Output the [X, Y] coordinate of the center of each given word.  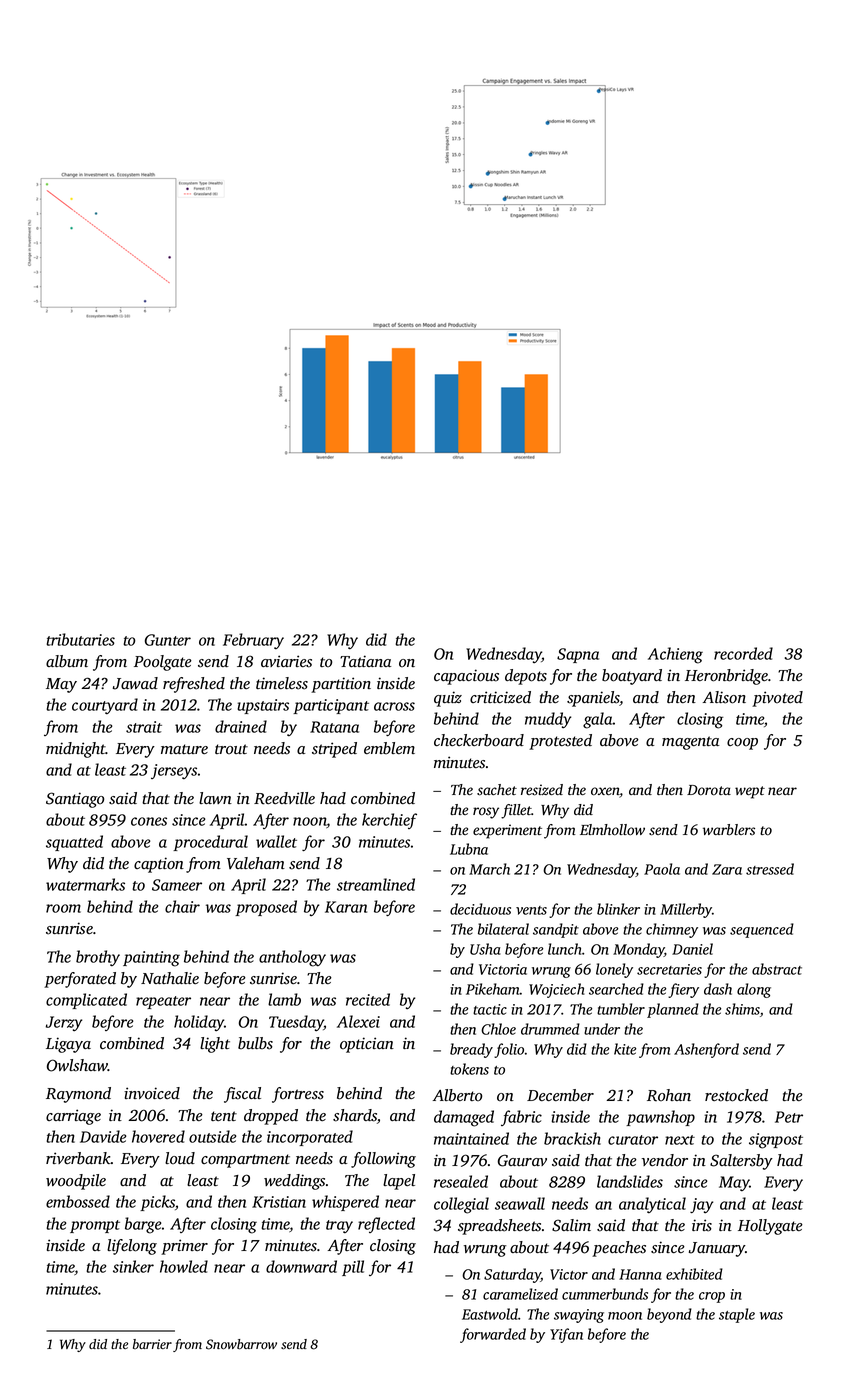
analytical [652, 1205]
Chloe [498, 1029]
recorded [743, 653]
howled [184, 1266]
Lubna [469, 849]
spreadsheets [499, 1227]
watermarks [85, 884]
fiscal [242, 1095]
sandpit [556, 930]
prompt [95, 1226]
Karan [346, 907]
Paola [662, 869]
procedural [210, 843]
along [754, 990]
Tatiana [365, 661]
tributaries [80, 639]
